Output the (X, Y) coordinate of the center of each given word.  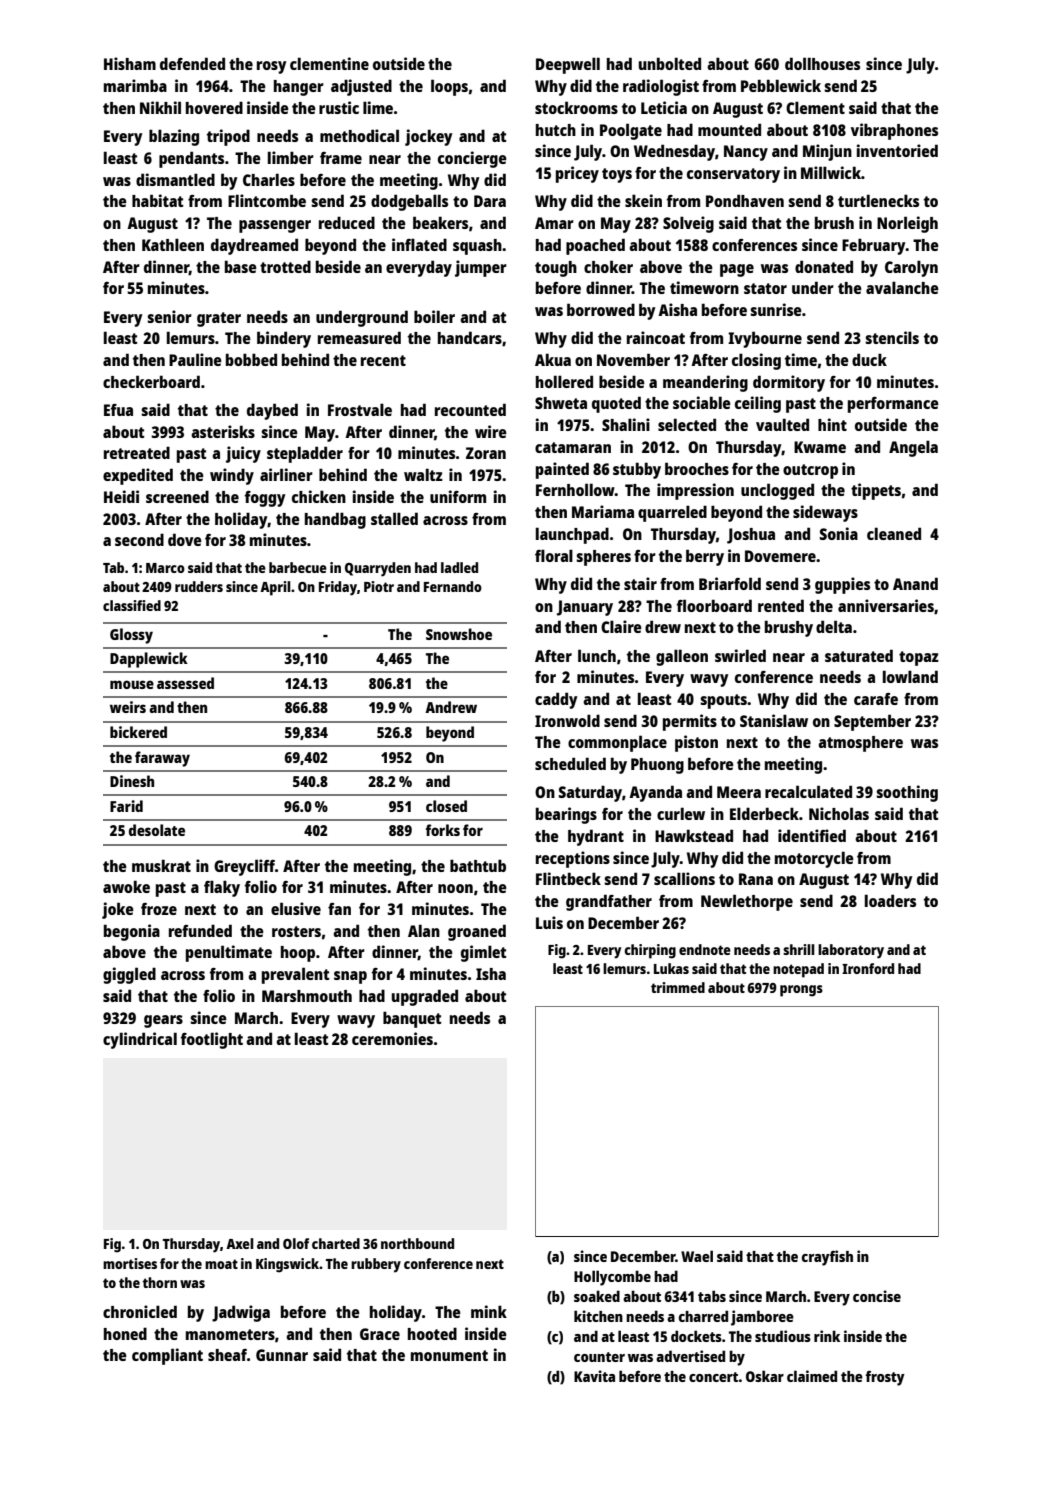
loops (449, 87)
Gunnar (282, 1355)
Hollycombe (612, 1278)
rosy (271, 67)
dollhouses (822, 63)
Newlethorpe (747, 902)
